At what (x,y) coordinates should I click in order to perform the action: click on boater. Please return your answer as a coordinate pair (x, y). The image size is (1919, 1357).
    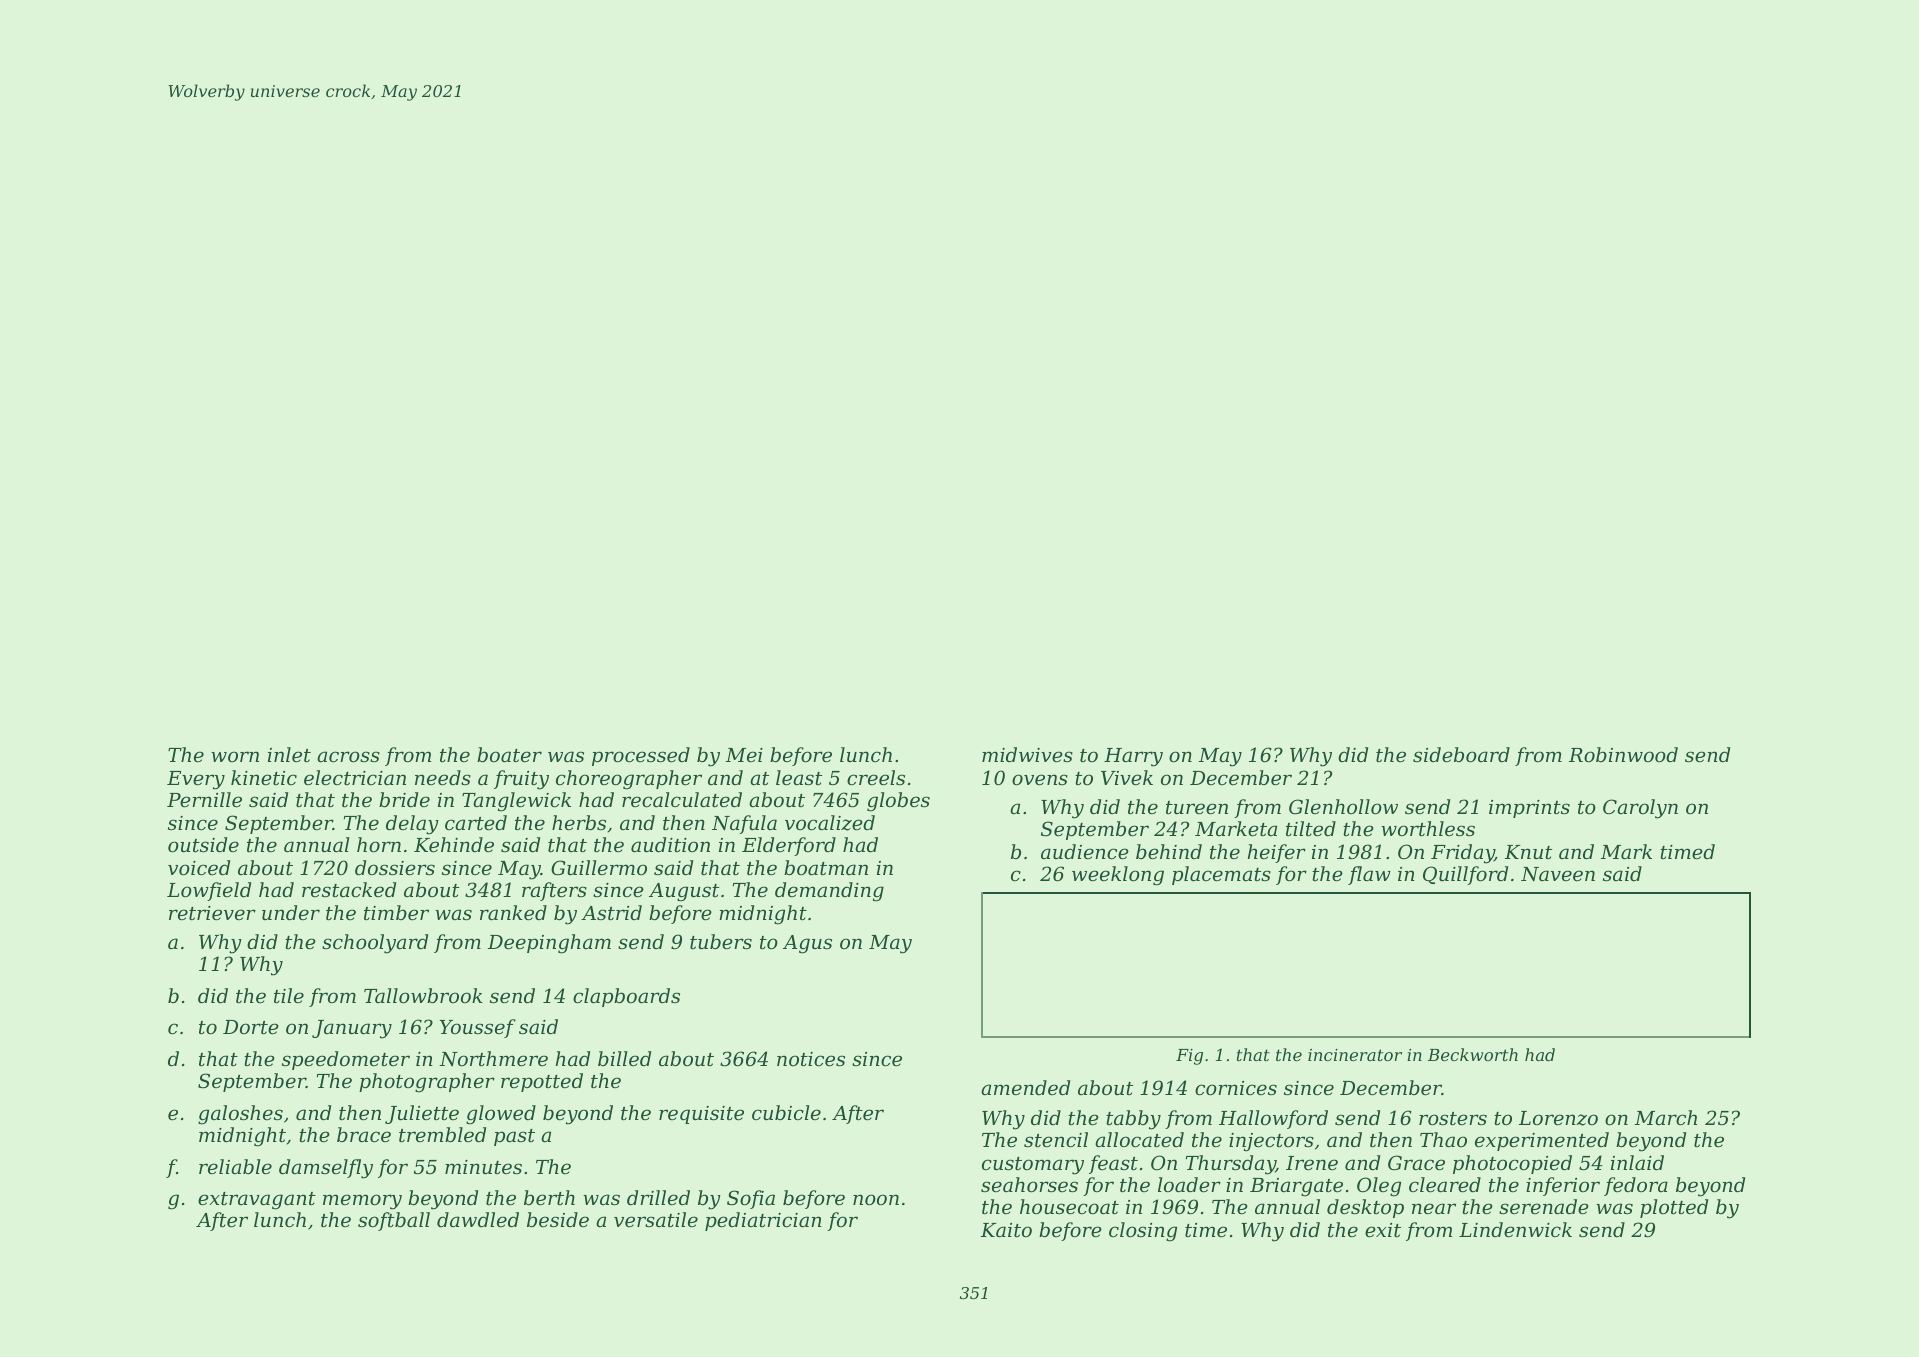
    Looking at the image, I should click on (509, 754).
